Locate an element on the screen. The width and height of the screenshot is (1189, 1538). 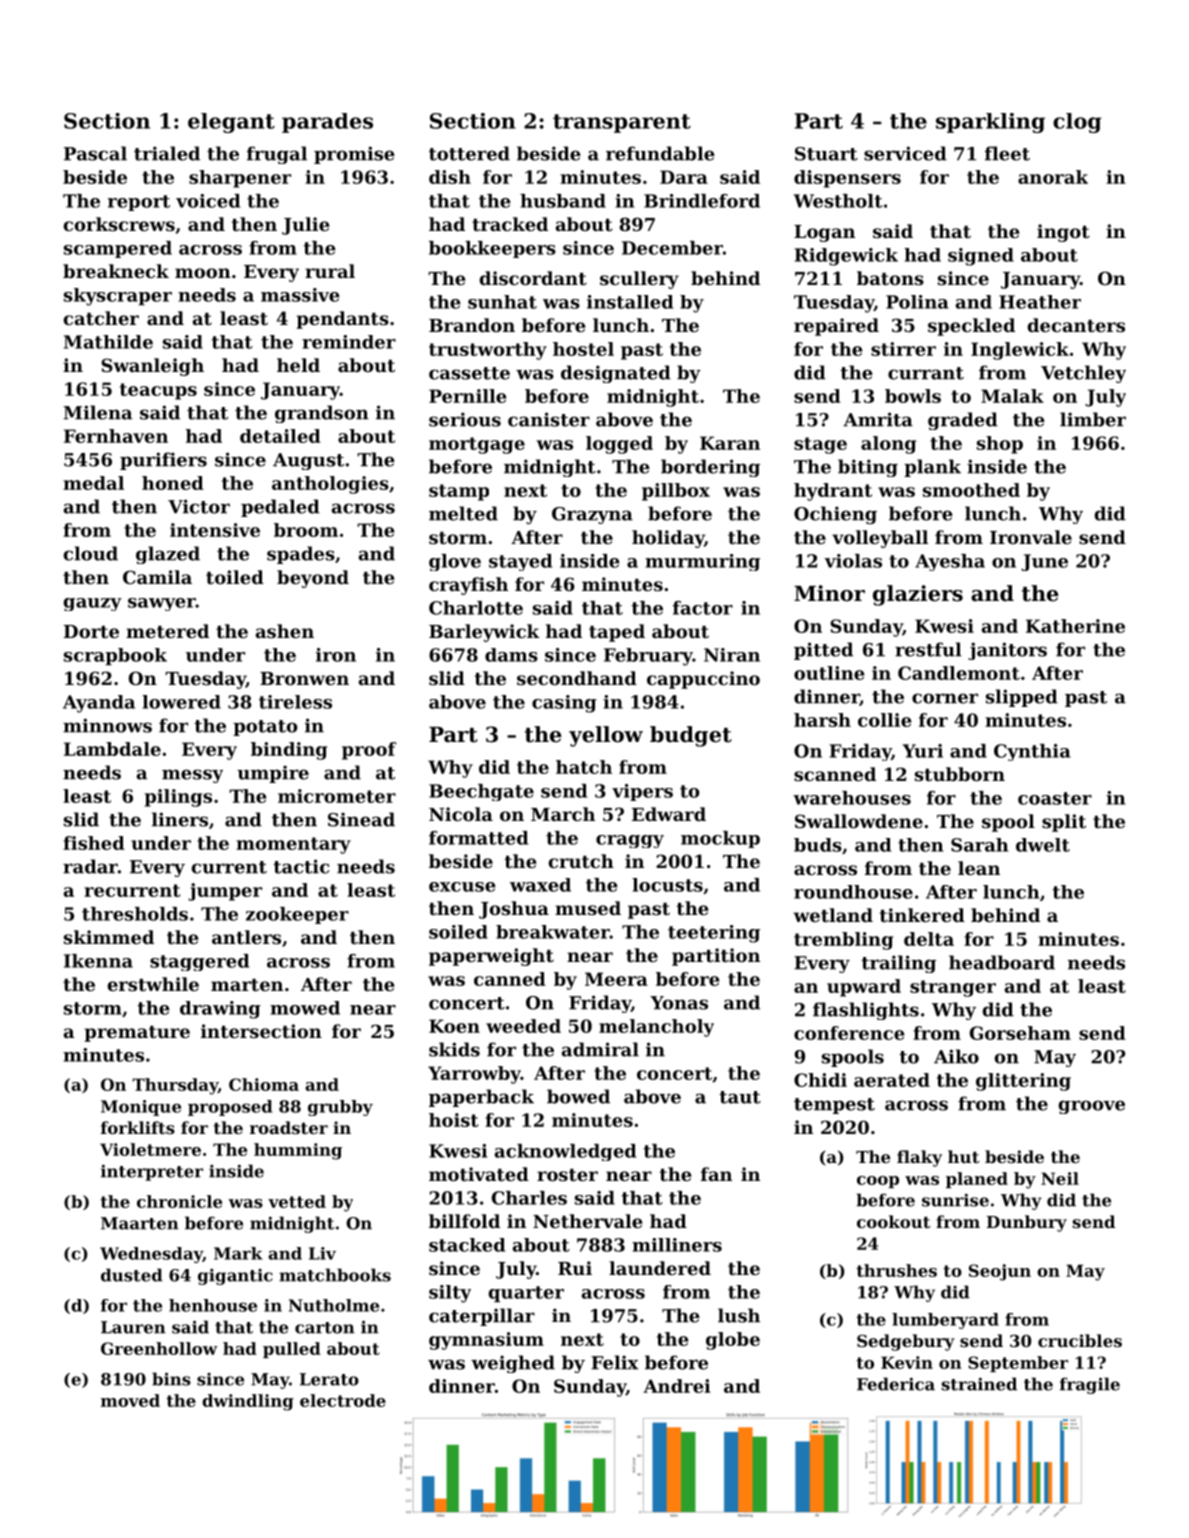
cookout is located at coordinates (893, 1221).
